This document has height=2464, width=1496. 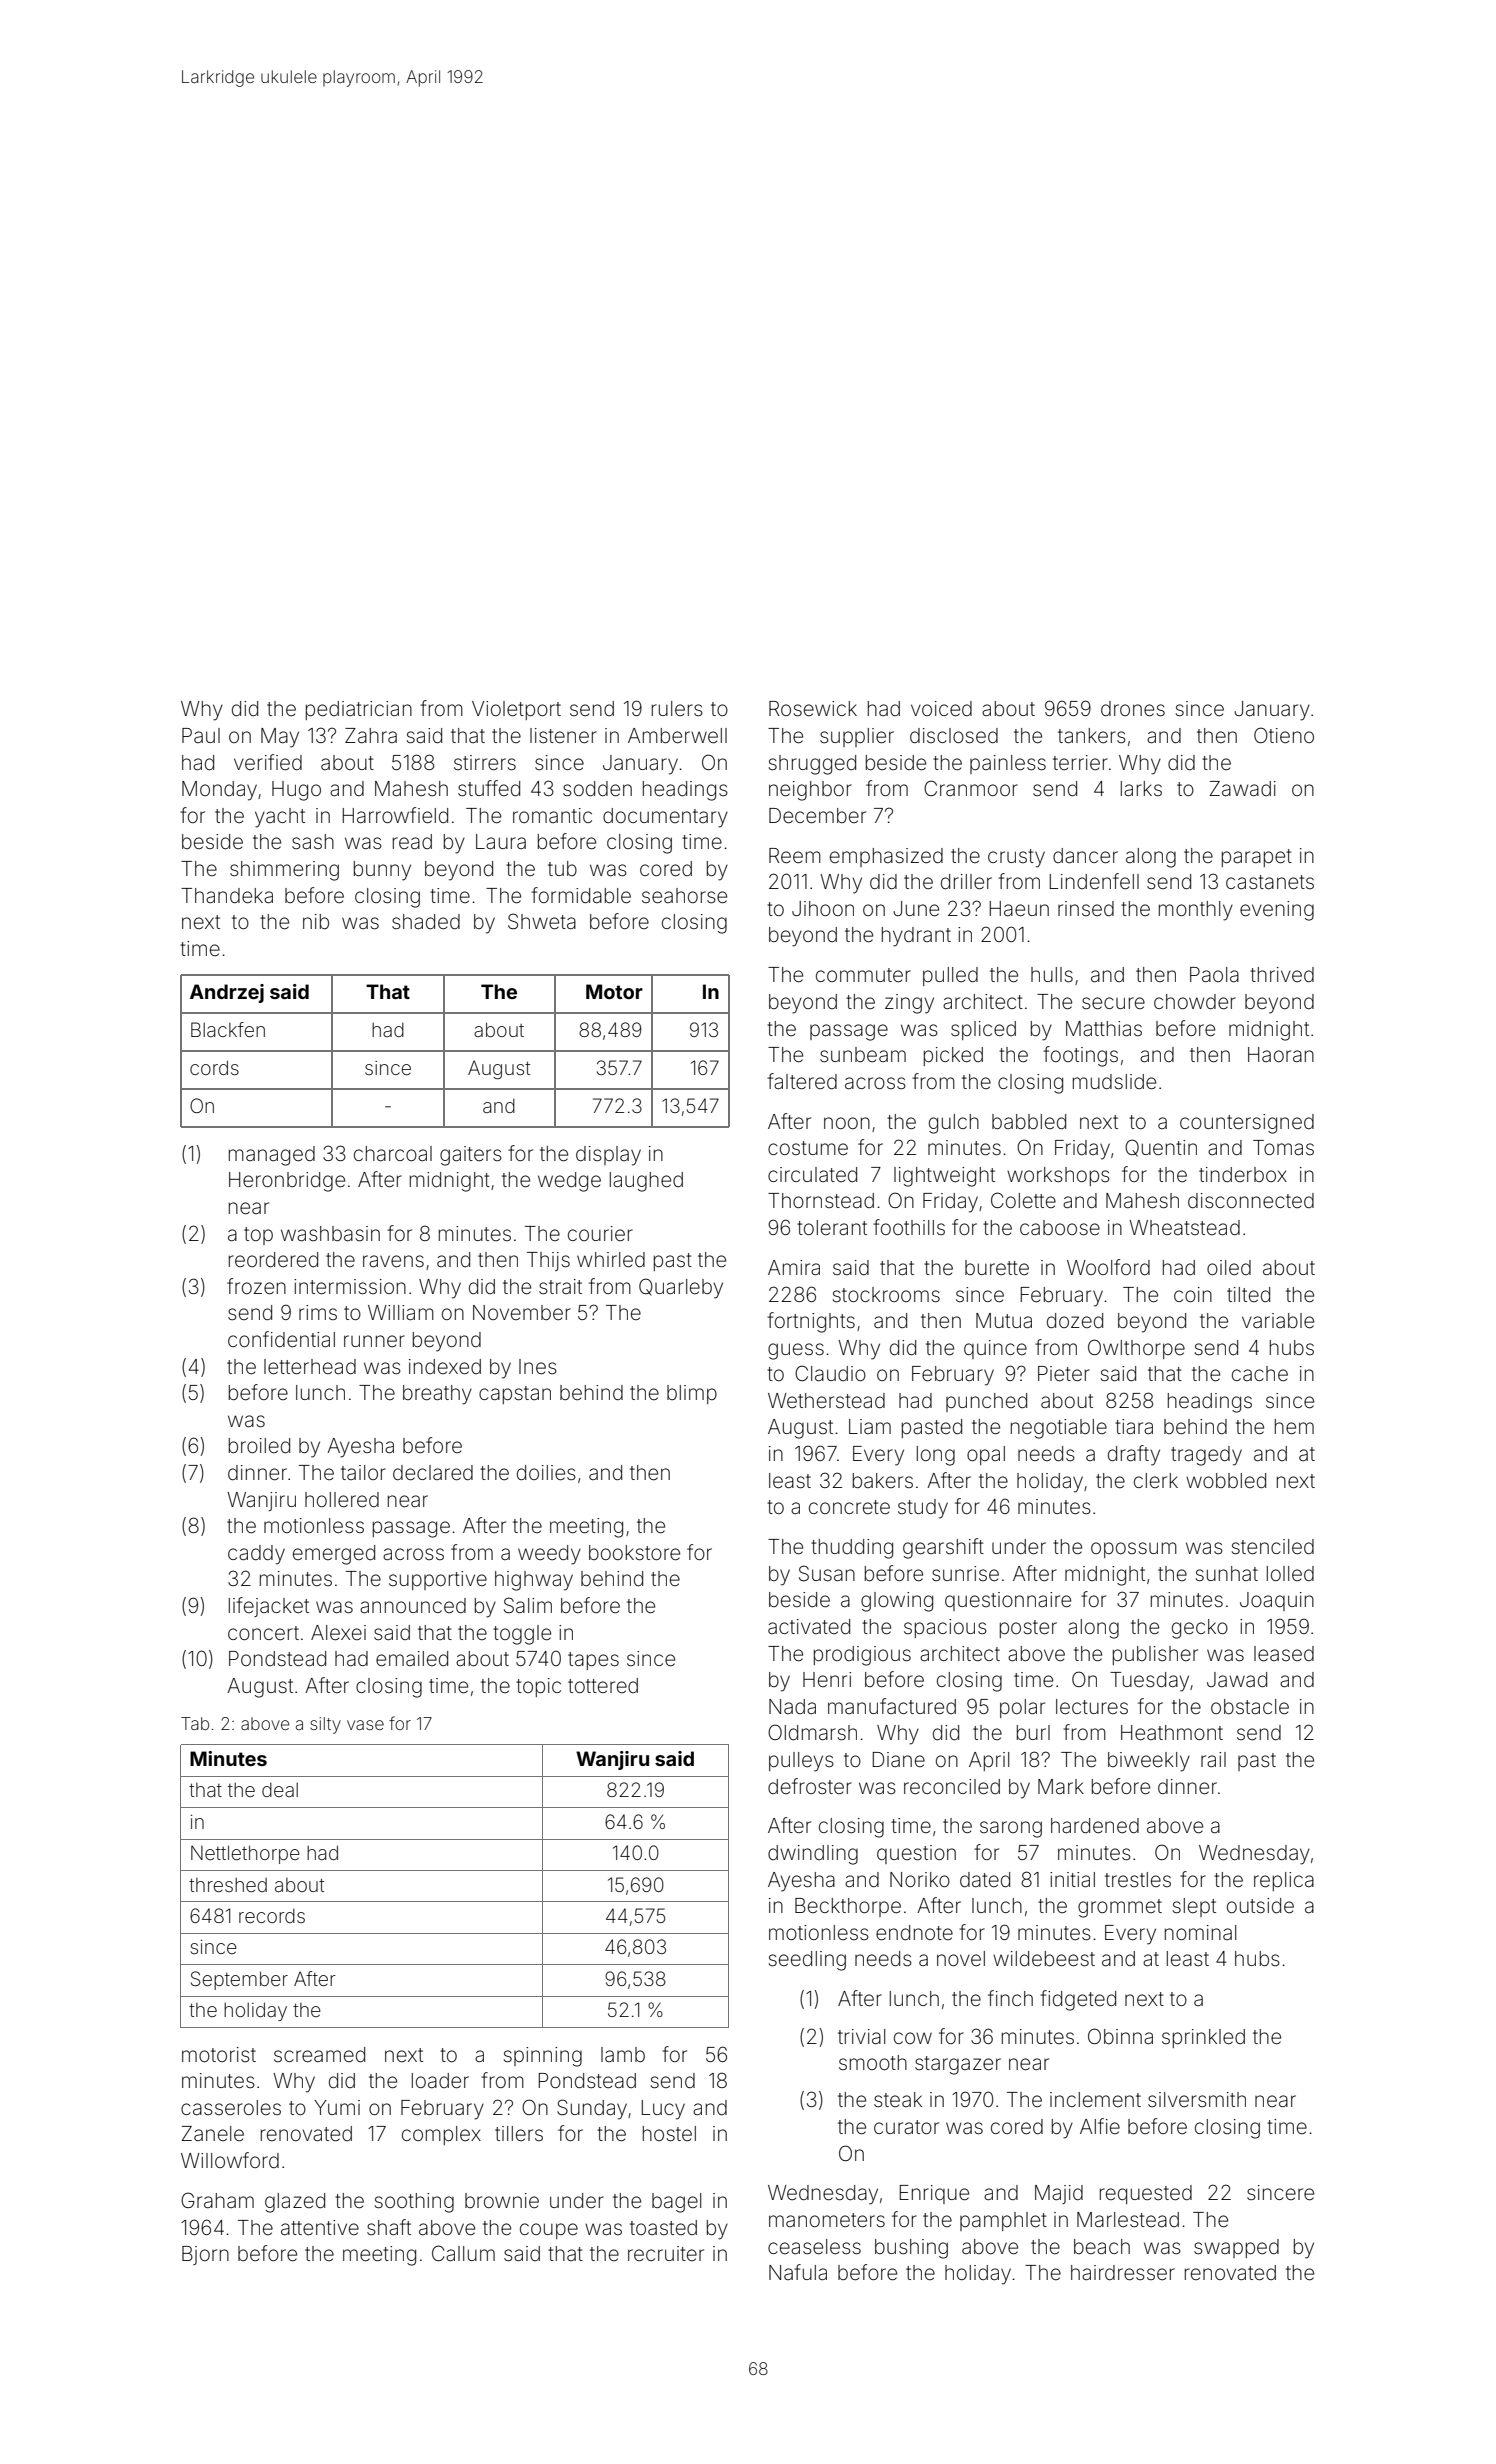 What do you see at coordinates (958, 2065) in the document?
I see `stargazer` at bounding box center [958, 2065].
